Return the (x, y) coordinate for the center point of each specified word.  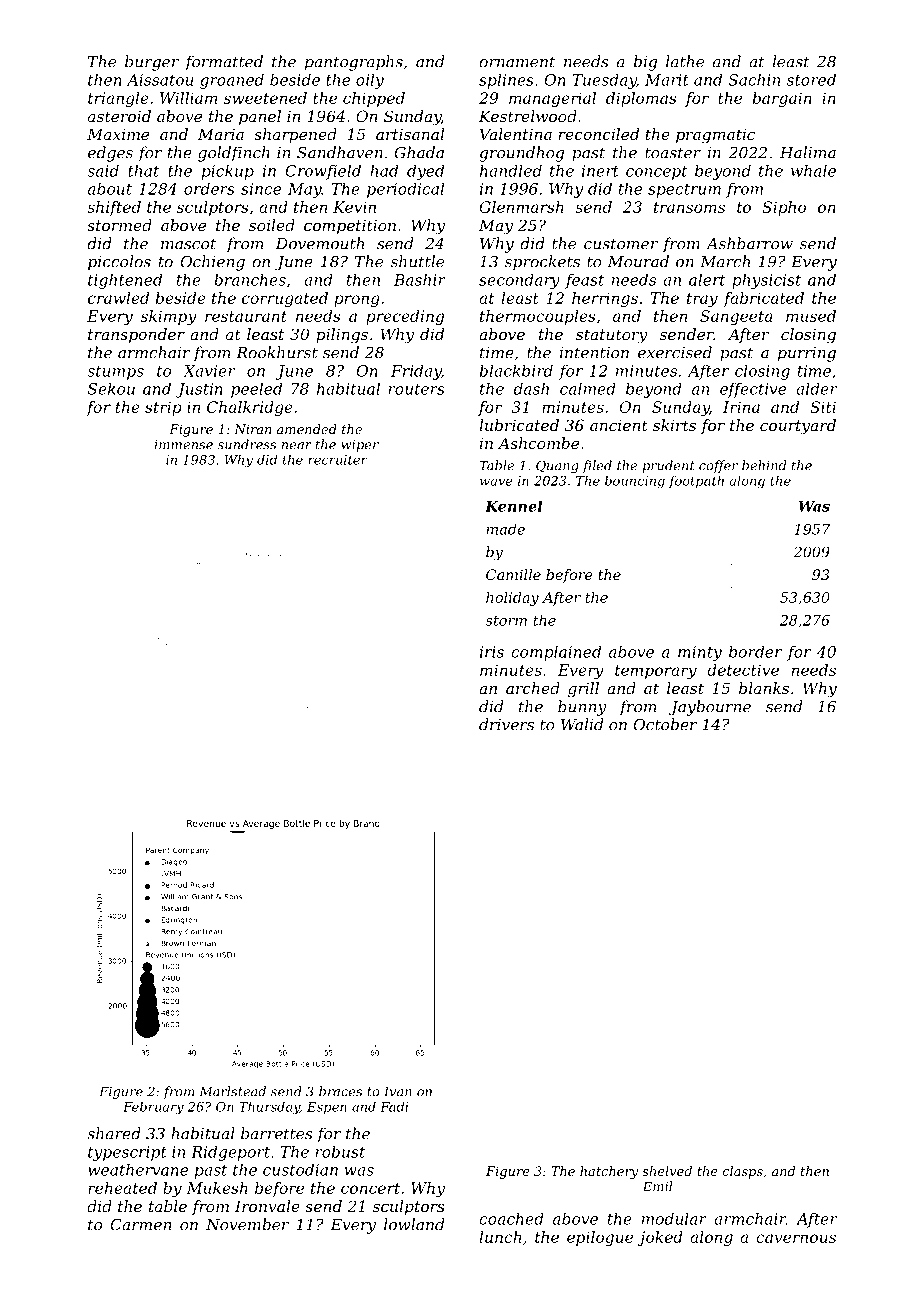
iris (492, 652)
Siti (823, 407)
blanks (764, 688)
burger (152, 63)
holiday (512, 599)
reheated (122, 1188)
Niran (253, 429)
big (645, 63)
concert (370, 1188)
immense (184, 445)
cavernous (796, 1238)
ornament (517, 62)
